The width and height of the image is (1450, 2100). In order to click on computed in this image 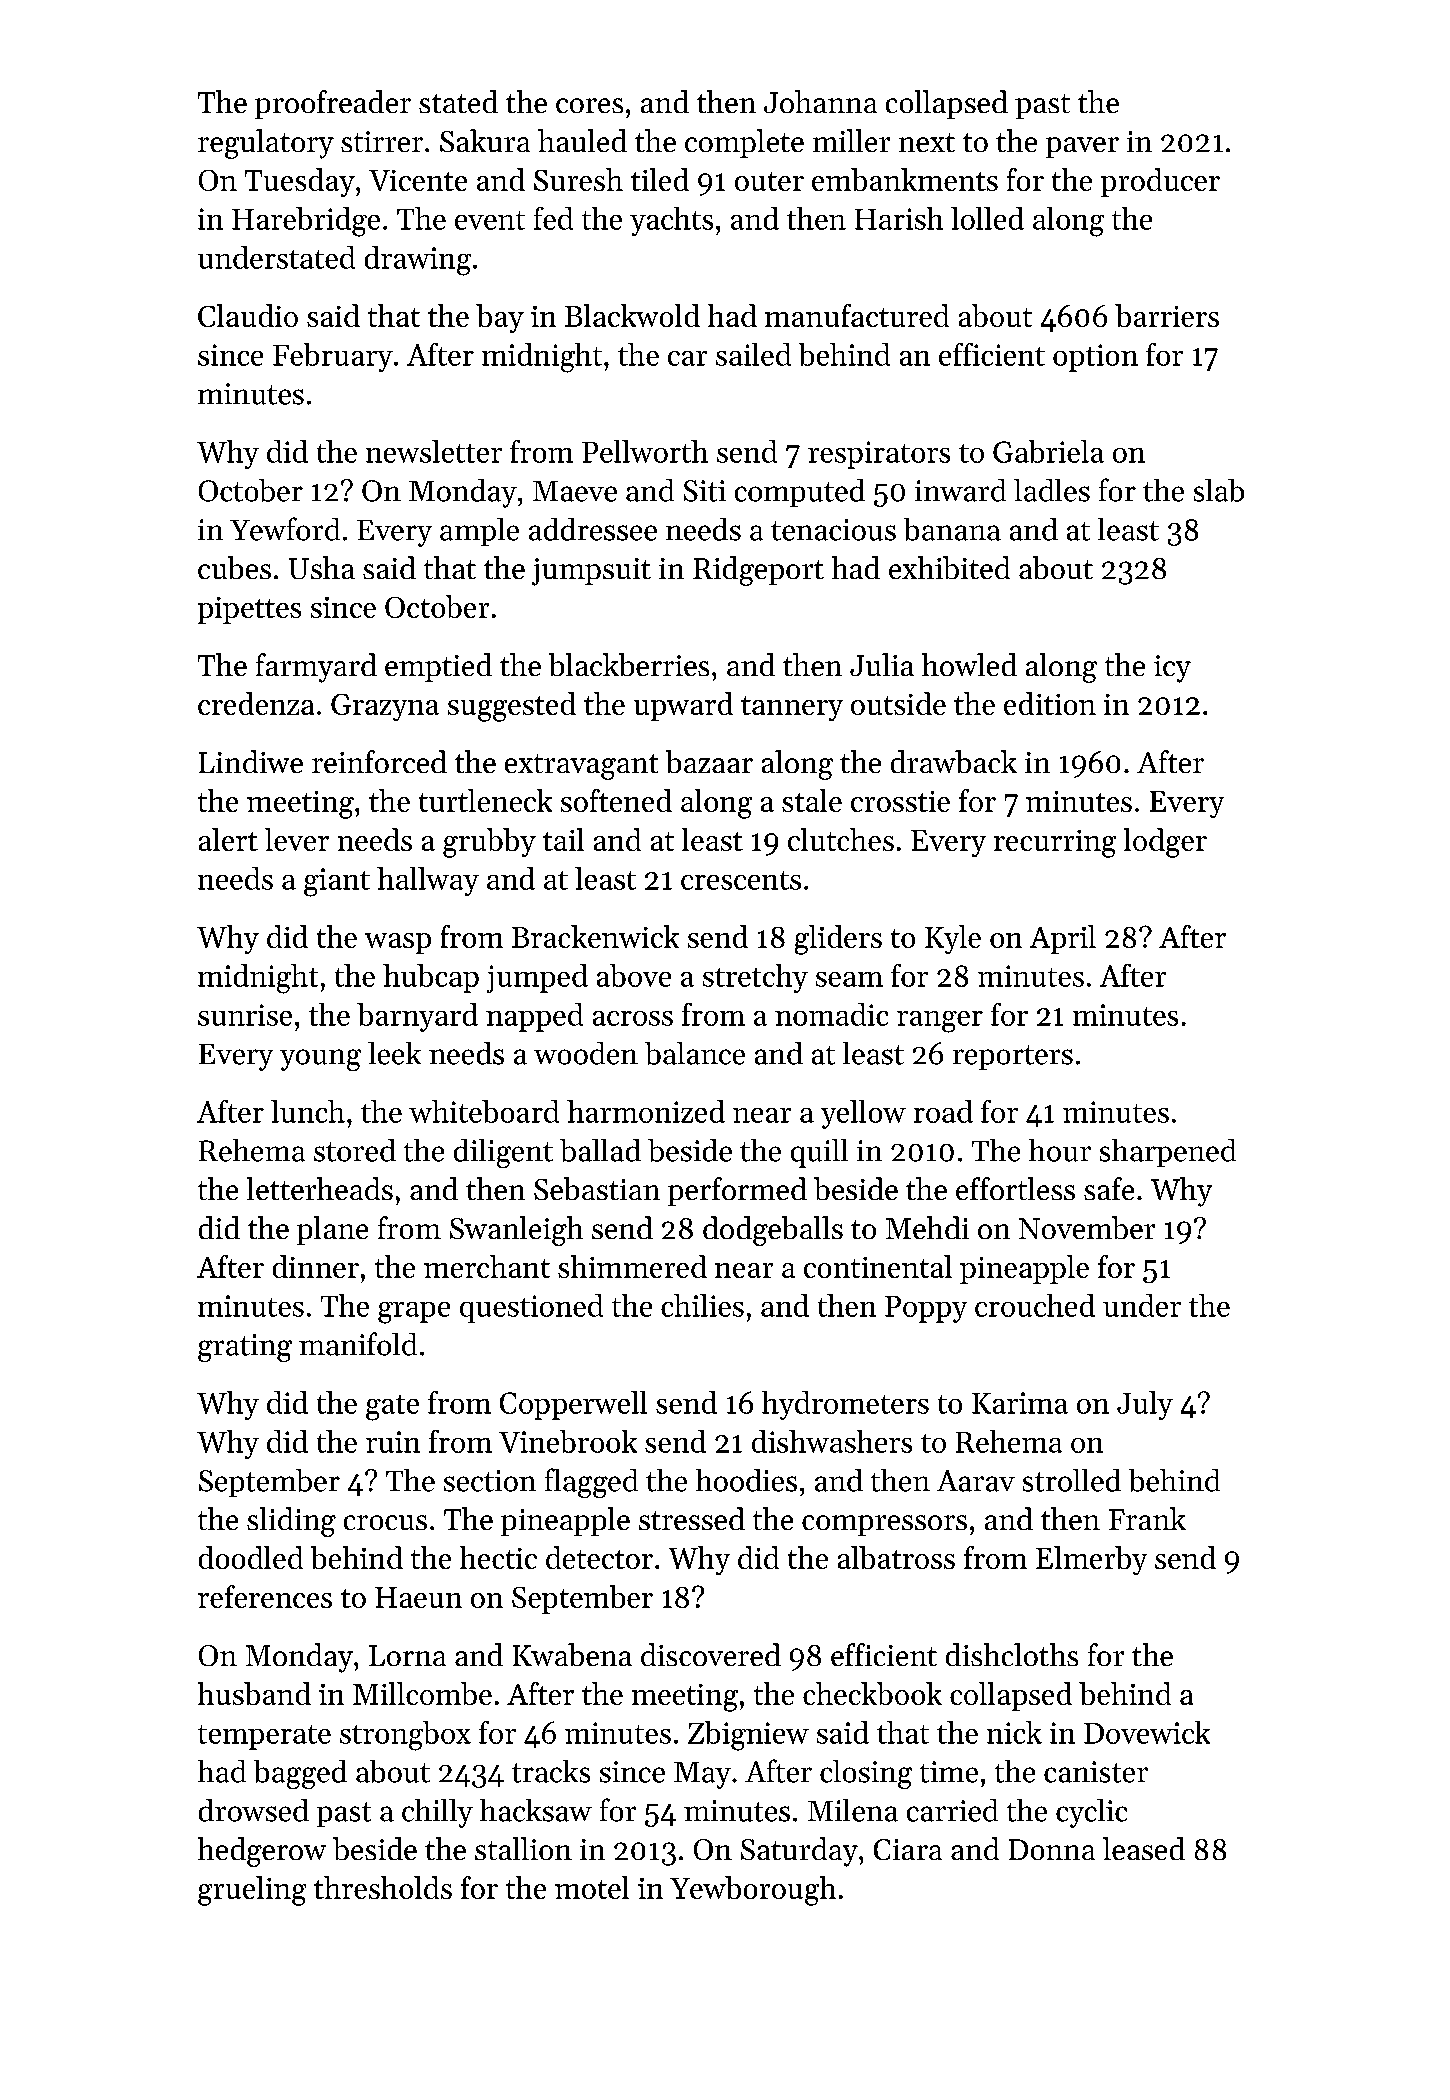, I will do `click(800, 493)`.
